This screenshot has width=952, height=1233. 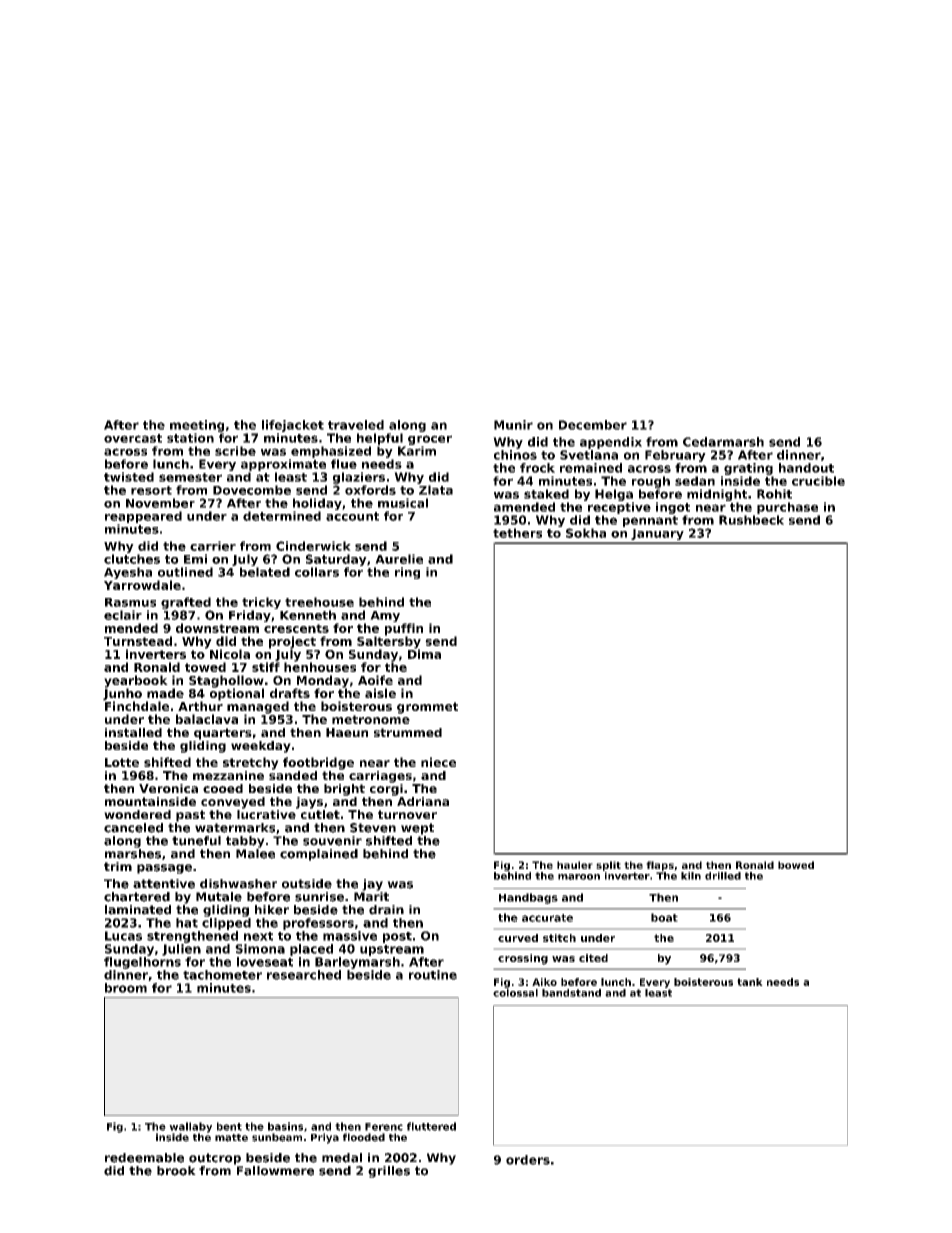 I want to click on scribe, so click(x=235, y=451).
